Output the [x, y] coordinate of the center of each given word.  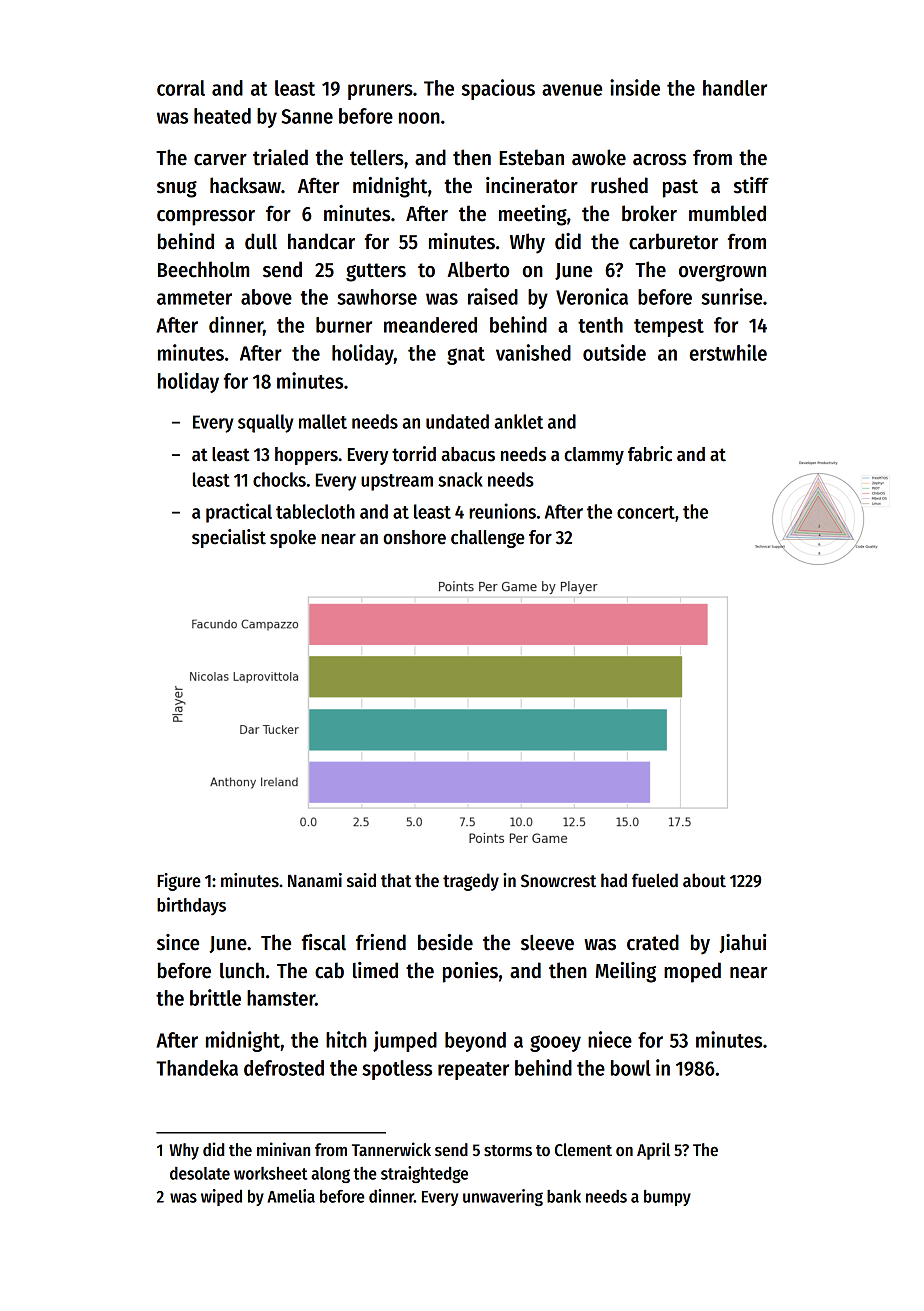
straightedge [424, 1174]
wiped [221, 1197]
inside [635, 87]
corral [181, 88]
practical [239, 513]
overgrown [722, 273]
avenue [572, 90]
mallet [323, 421]
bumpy [667, 1197]
